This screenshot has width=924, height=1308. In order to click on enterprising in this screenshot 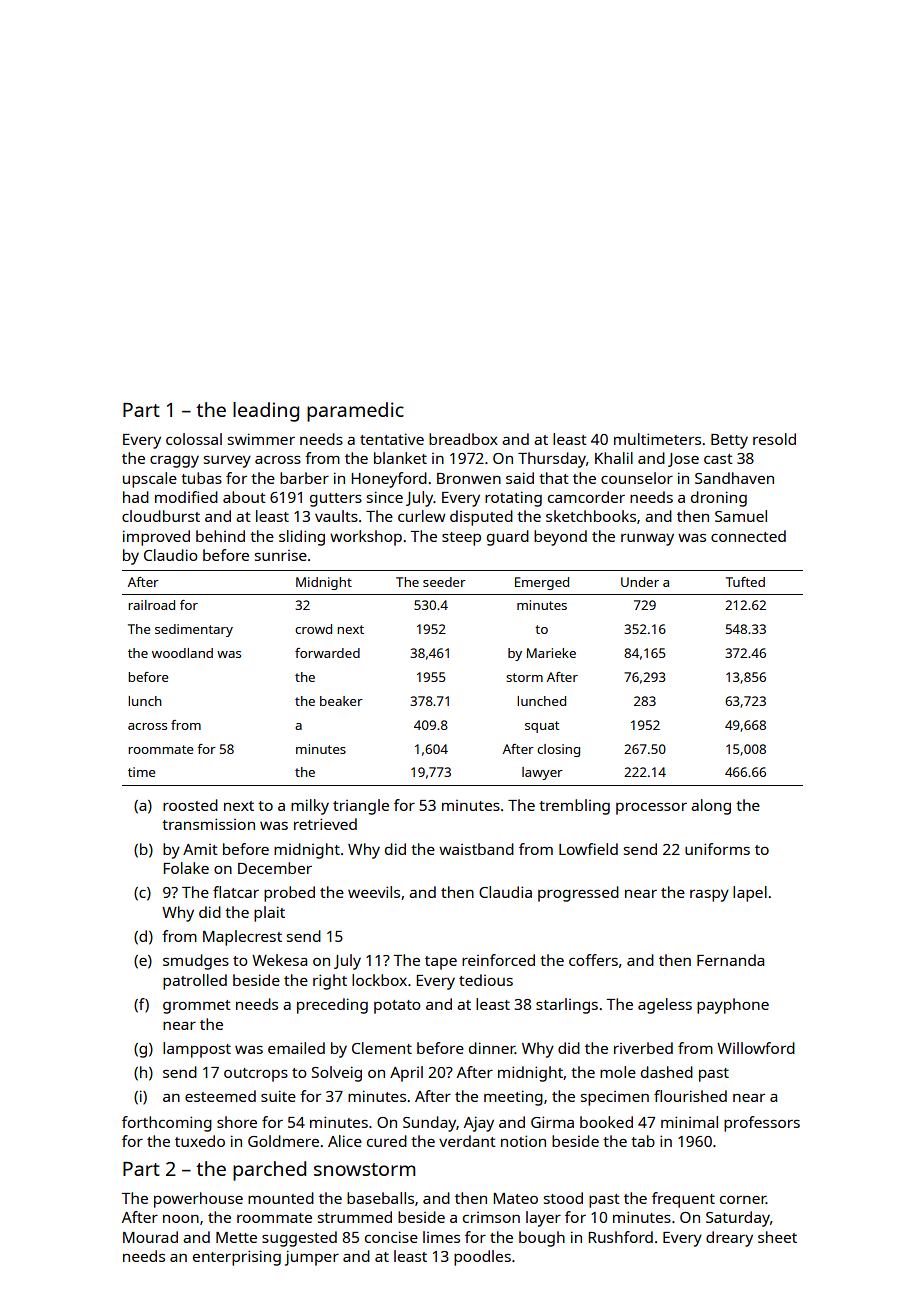, I will do `click(237, 1258)`.
